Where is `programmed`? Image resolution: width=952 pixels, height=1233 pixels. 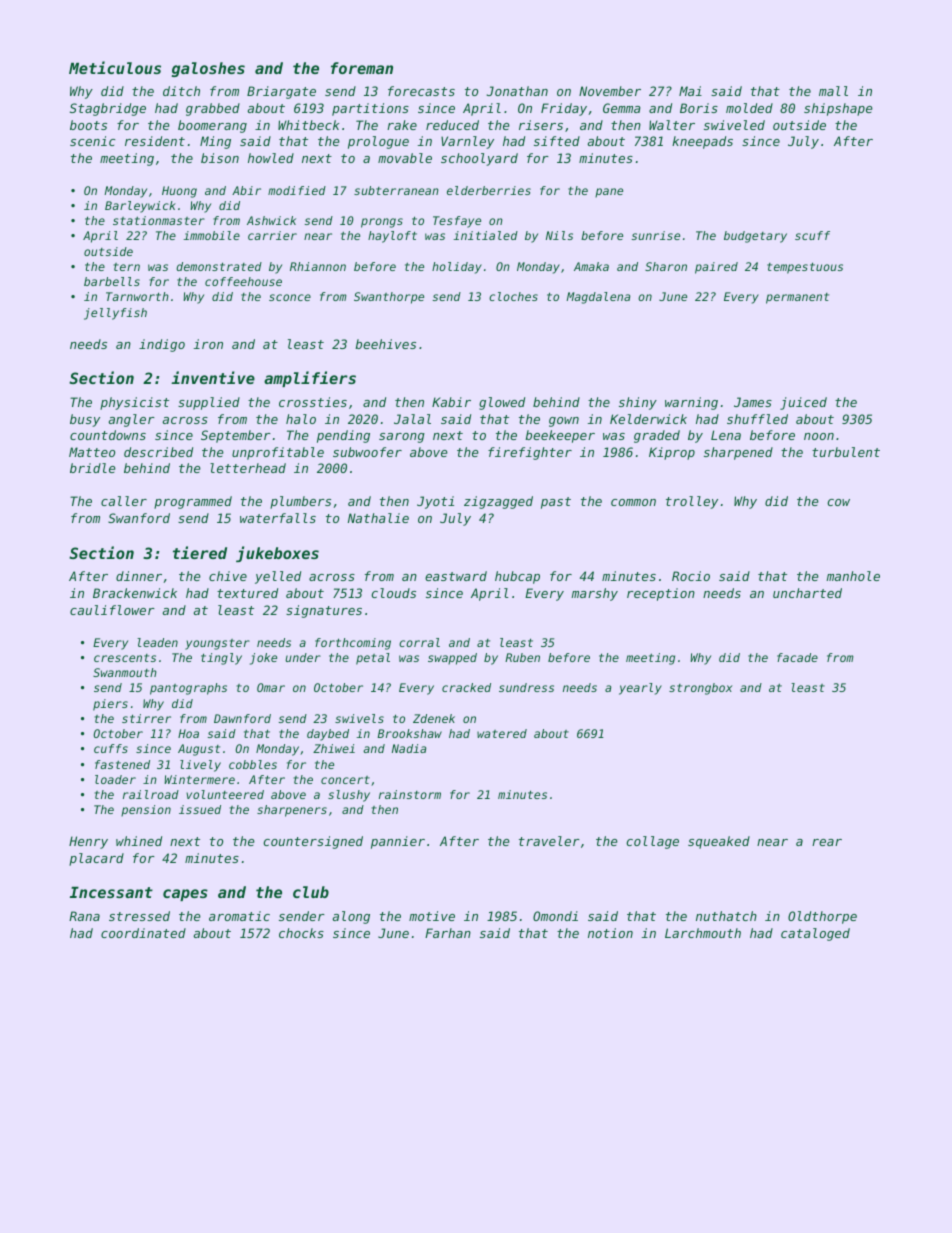
programmed is located at coordinates (193, 502).
